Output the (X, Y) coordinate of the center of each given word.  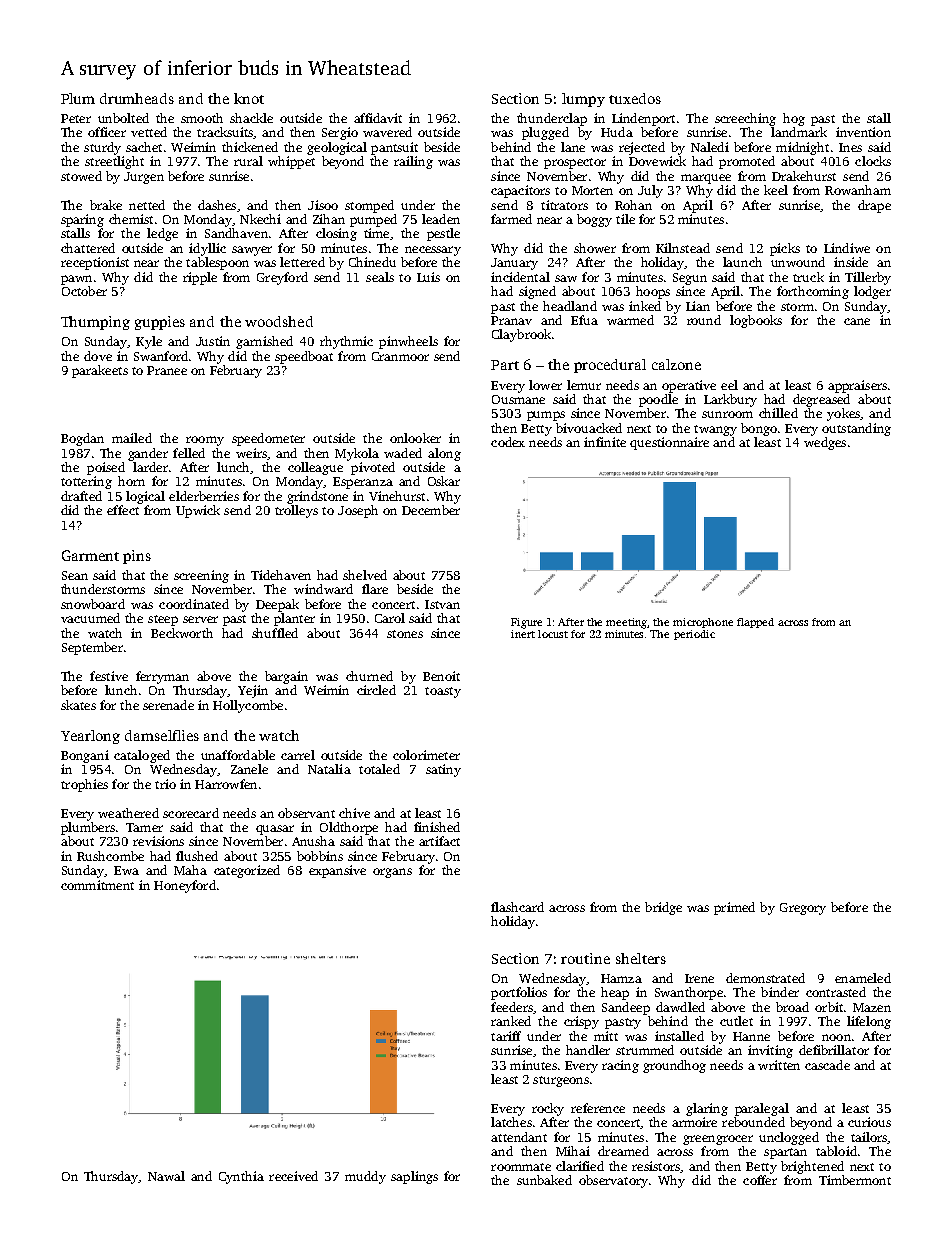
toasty (443, 692)
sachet (144, 147)
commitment (97, 885)
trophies (84, 785)
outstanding (856, 429)
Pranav (511, 320)
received (293, 1176)
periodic (694, 635)
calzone (676, 364)
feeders (512, 1007)
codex (508, 442)
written (779, 1065)
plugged (545, 133)
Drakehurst (804, 176)
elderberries (204, 496)
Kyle (149, 342)
